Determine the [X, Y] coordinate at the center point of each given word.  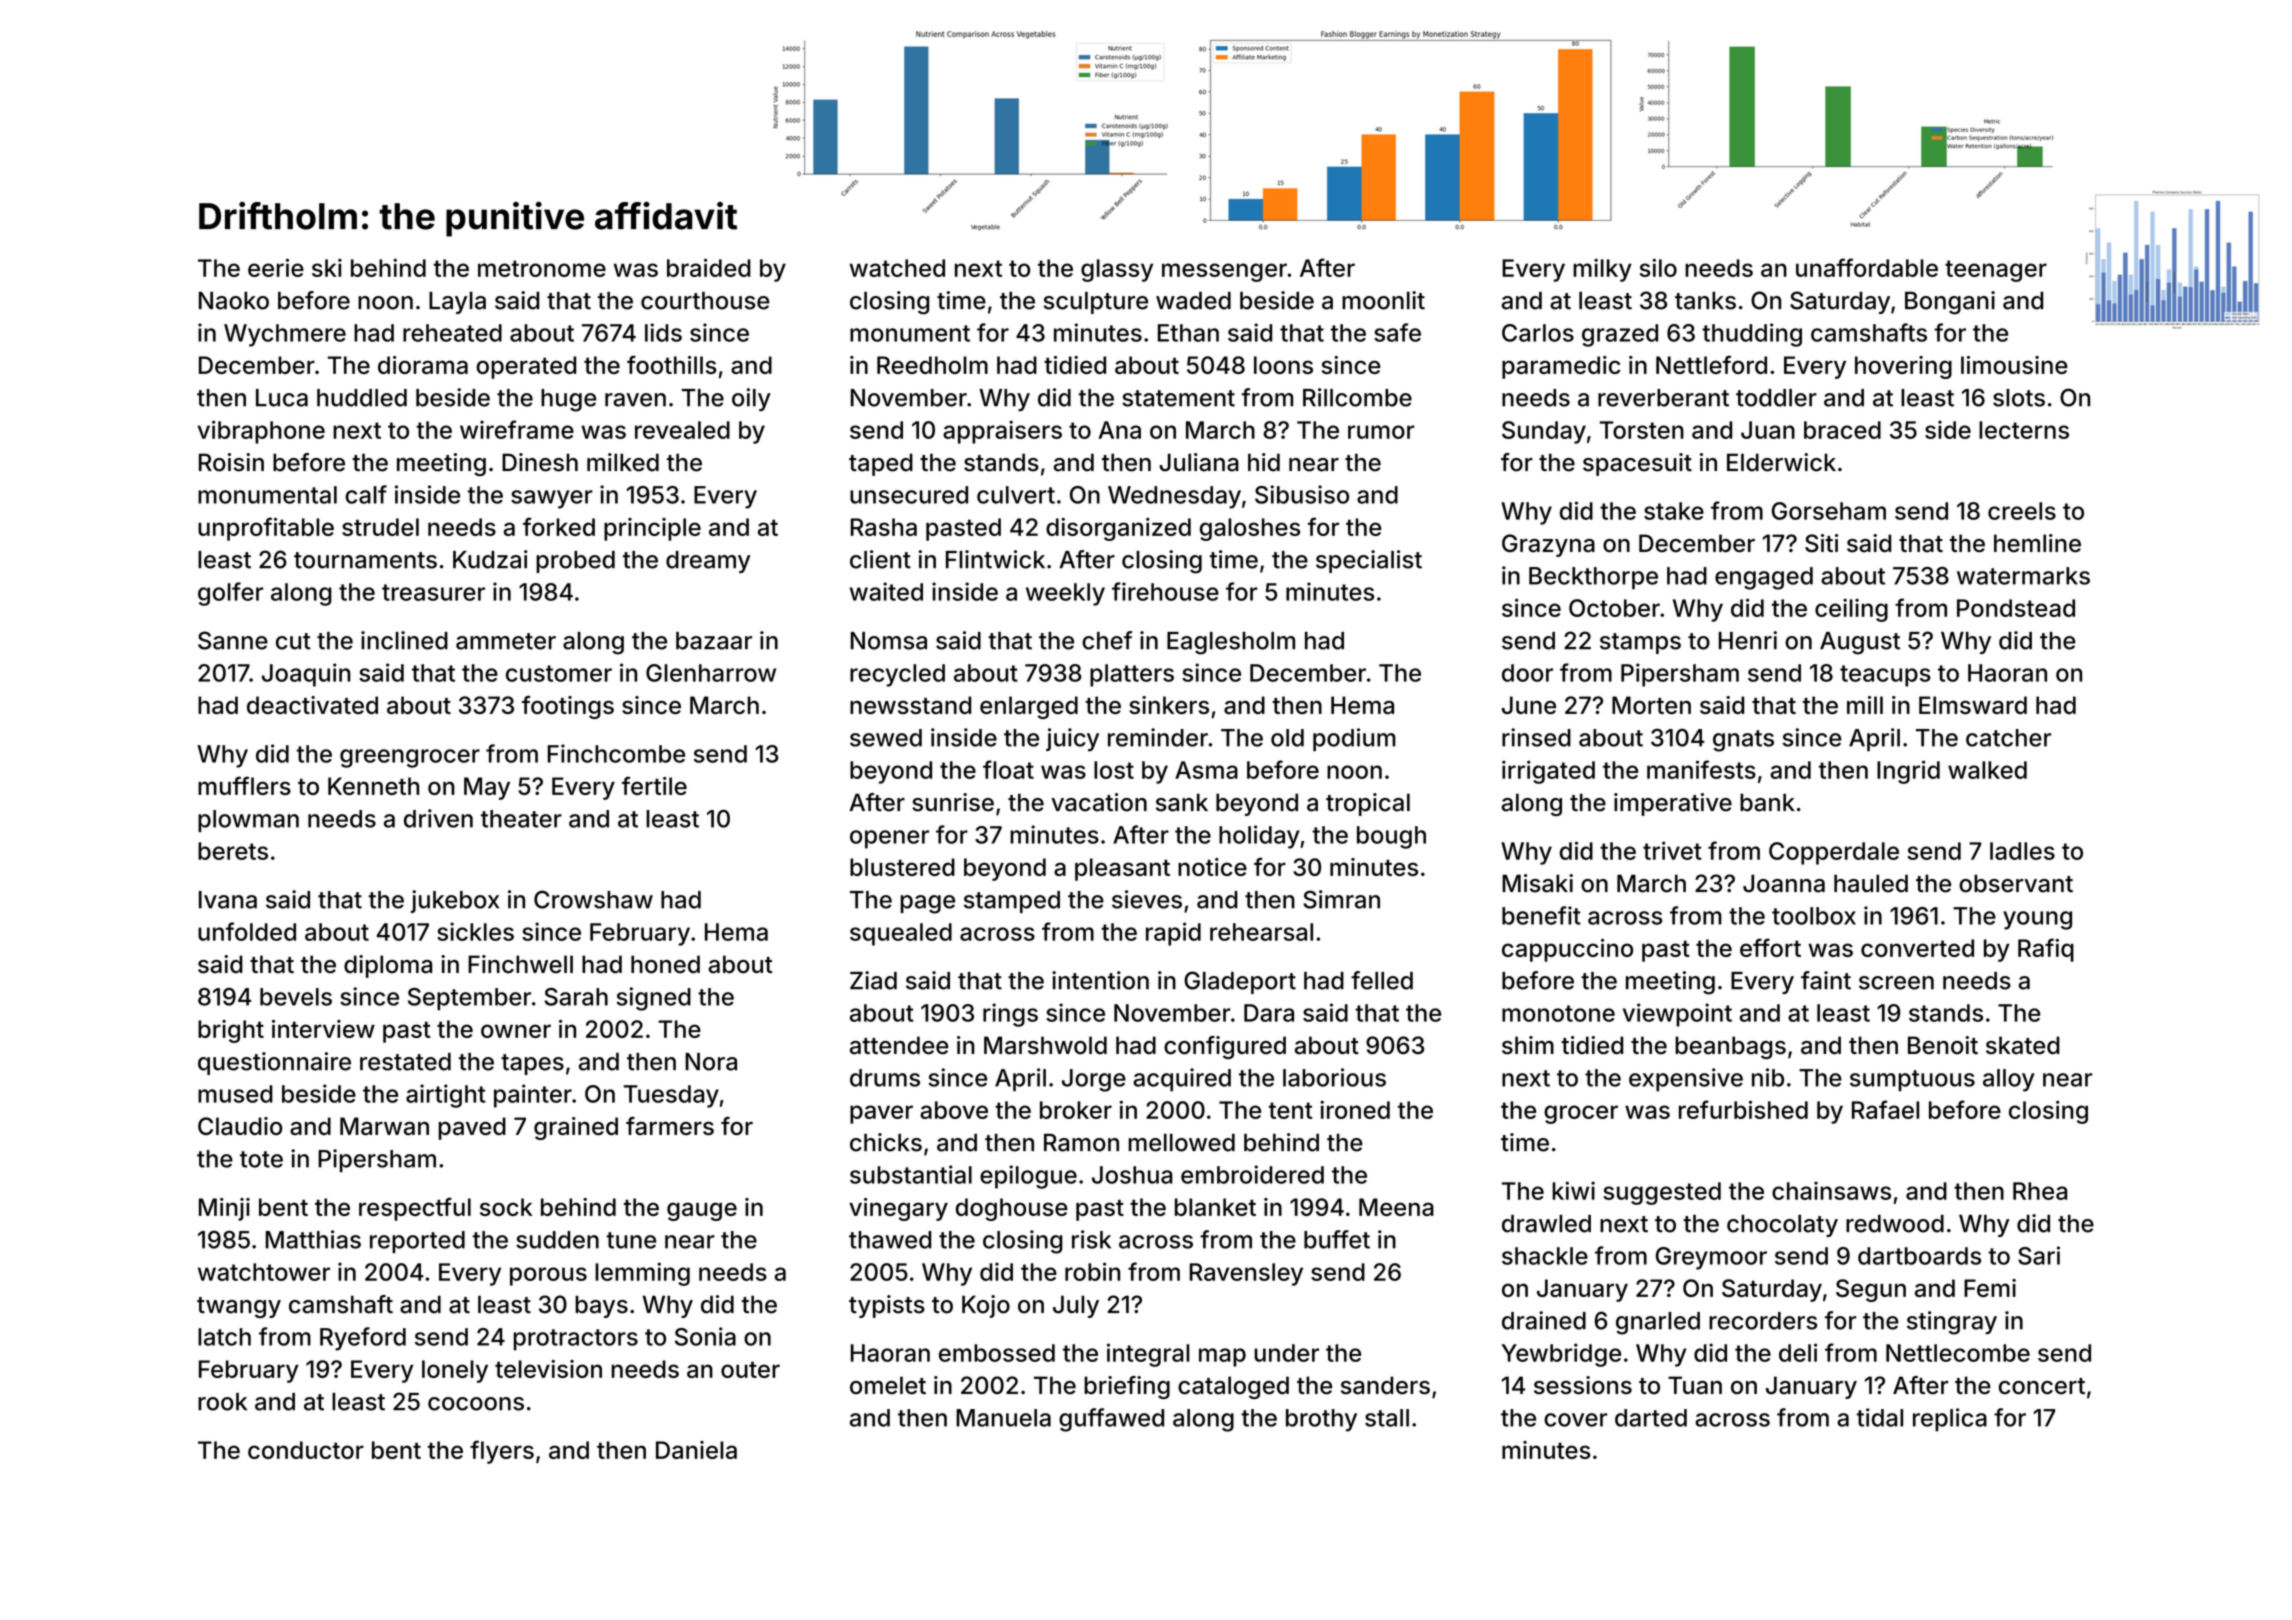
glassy [1117, 270]
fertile [654, 785]
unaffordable [1867, 267]
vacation [1099, 802]
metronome [542, 268]
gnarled [1658, 1323]
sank [1182, 802]
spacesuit [1637, 464]
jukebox [455, 901]
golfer [230, 594]
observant [2016, 883]
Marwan [384, 1126]
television [548, 1369]
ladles [2022, 851]
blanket [1215, 1207]
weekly [1065, 594]
